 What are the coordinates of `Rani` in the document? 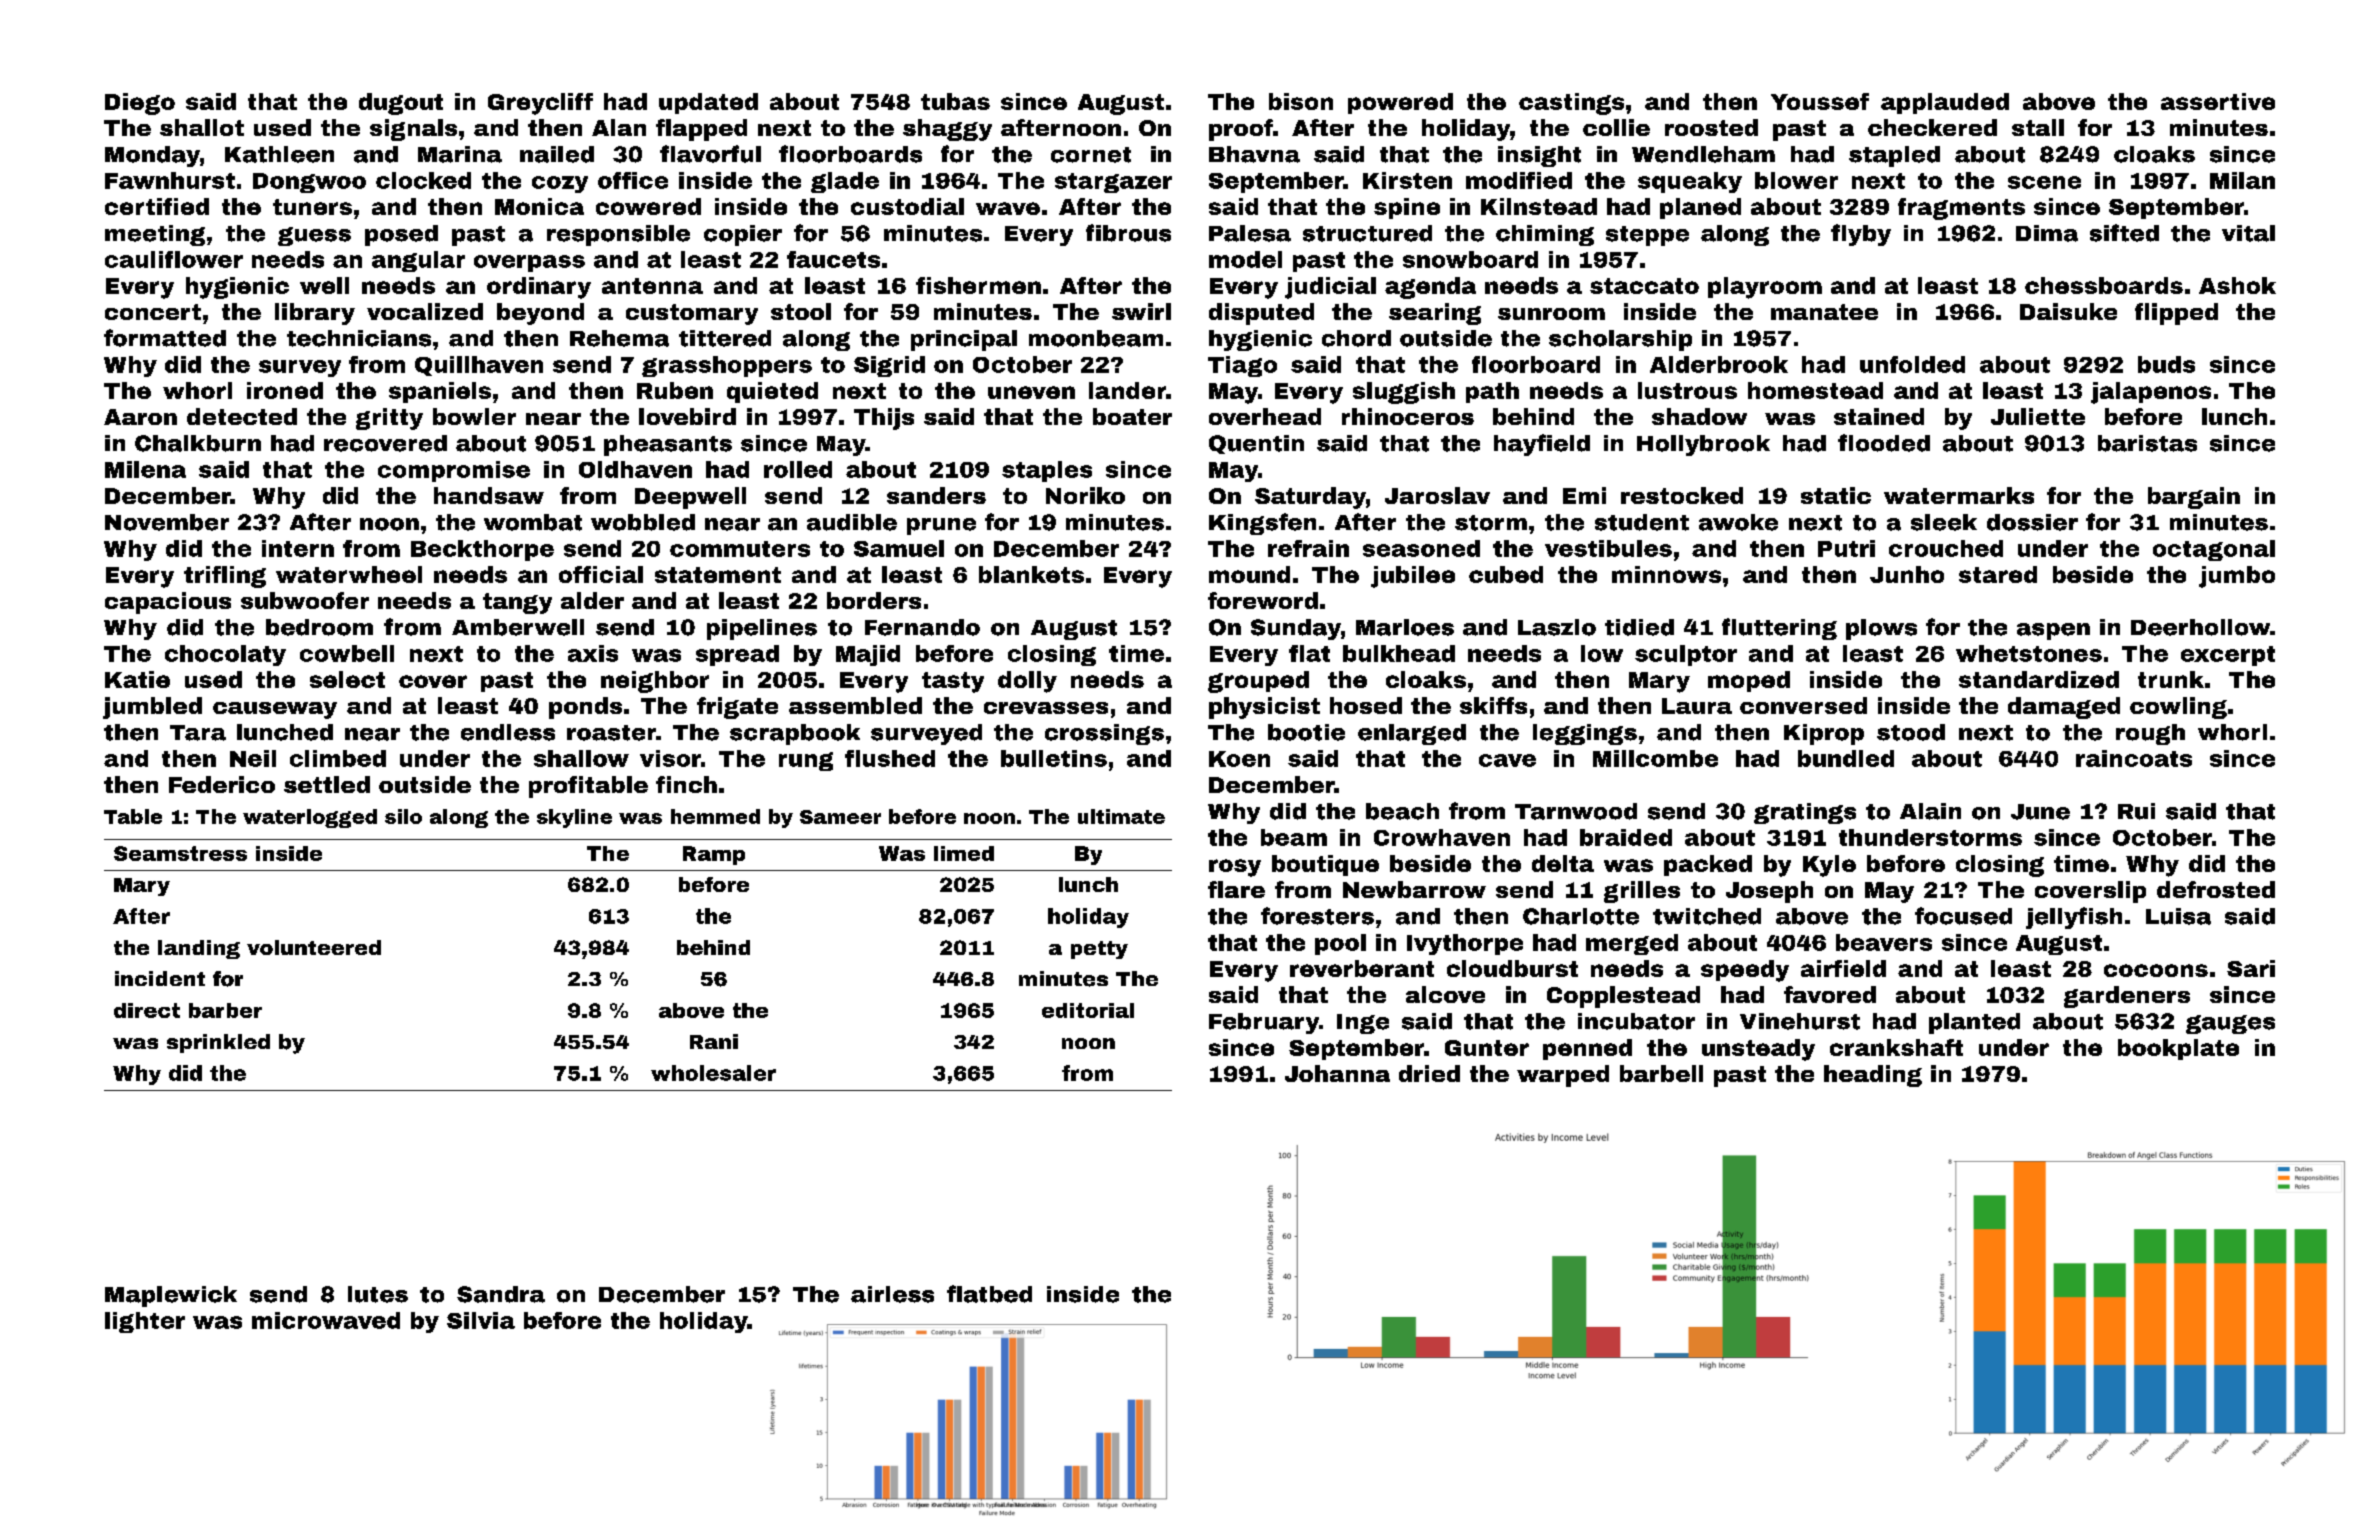 It's located at (714, 1041).
